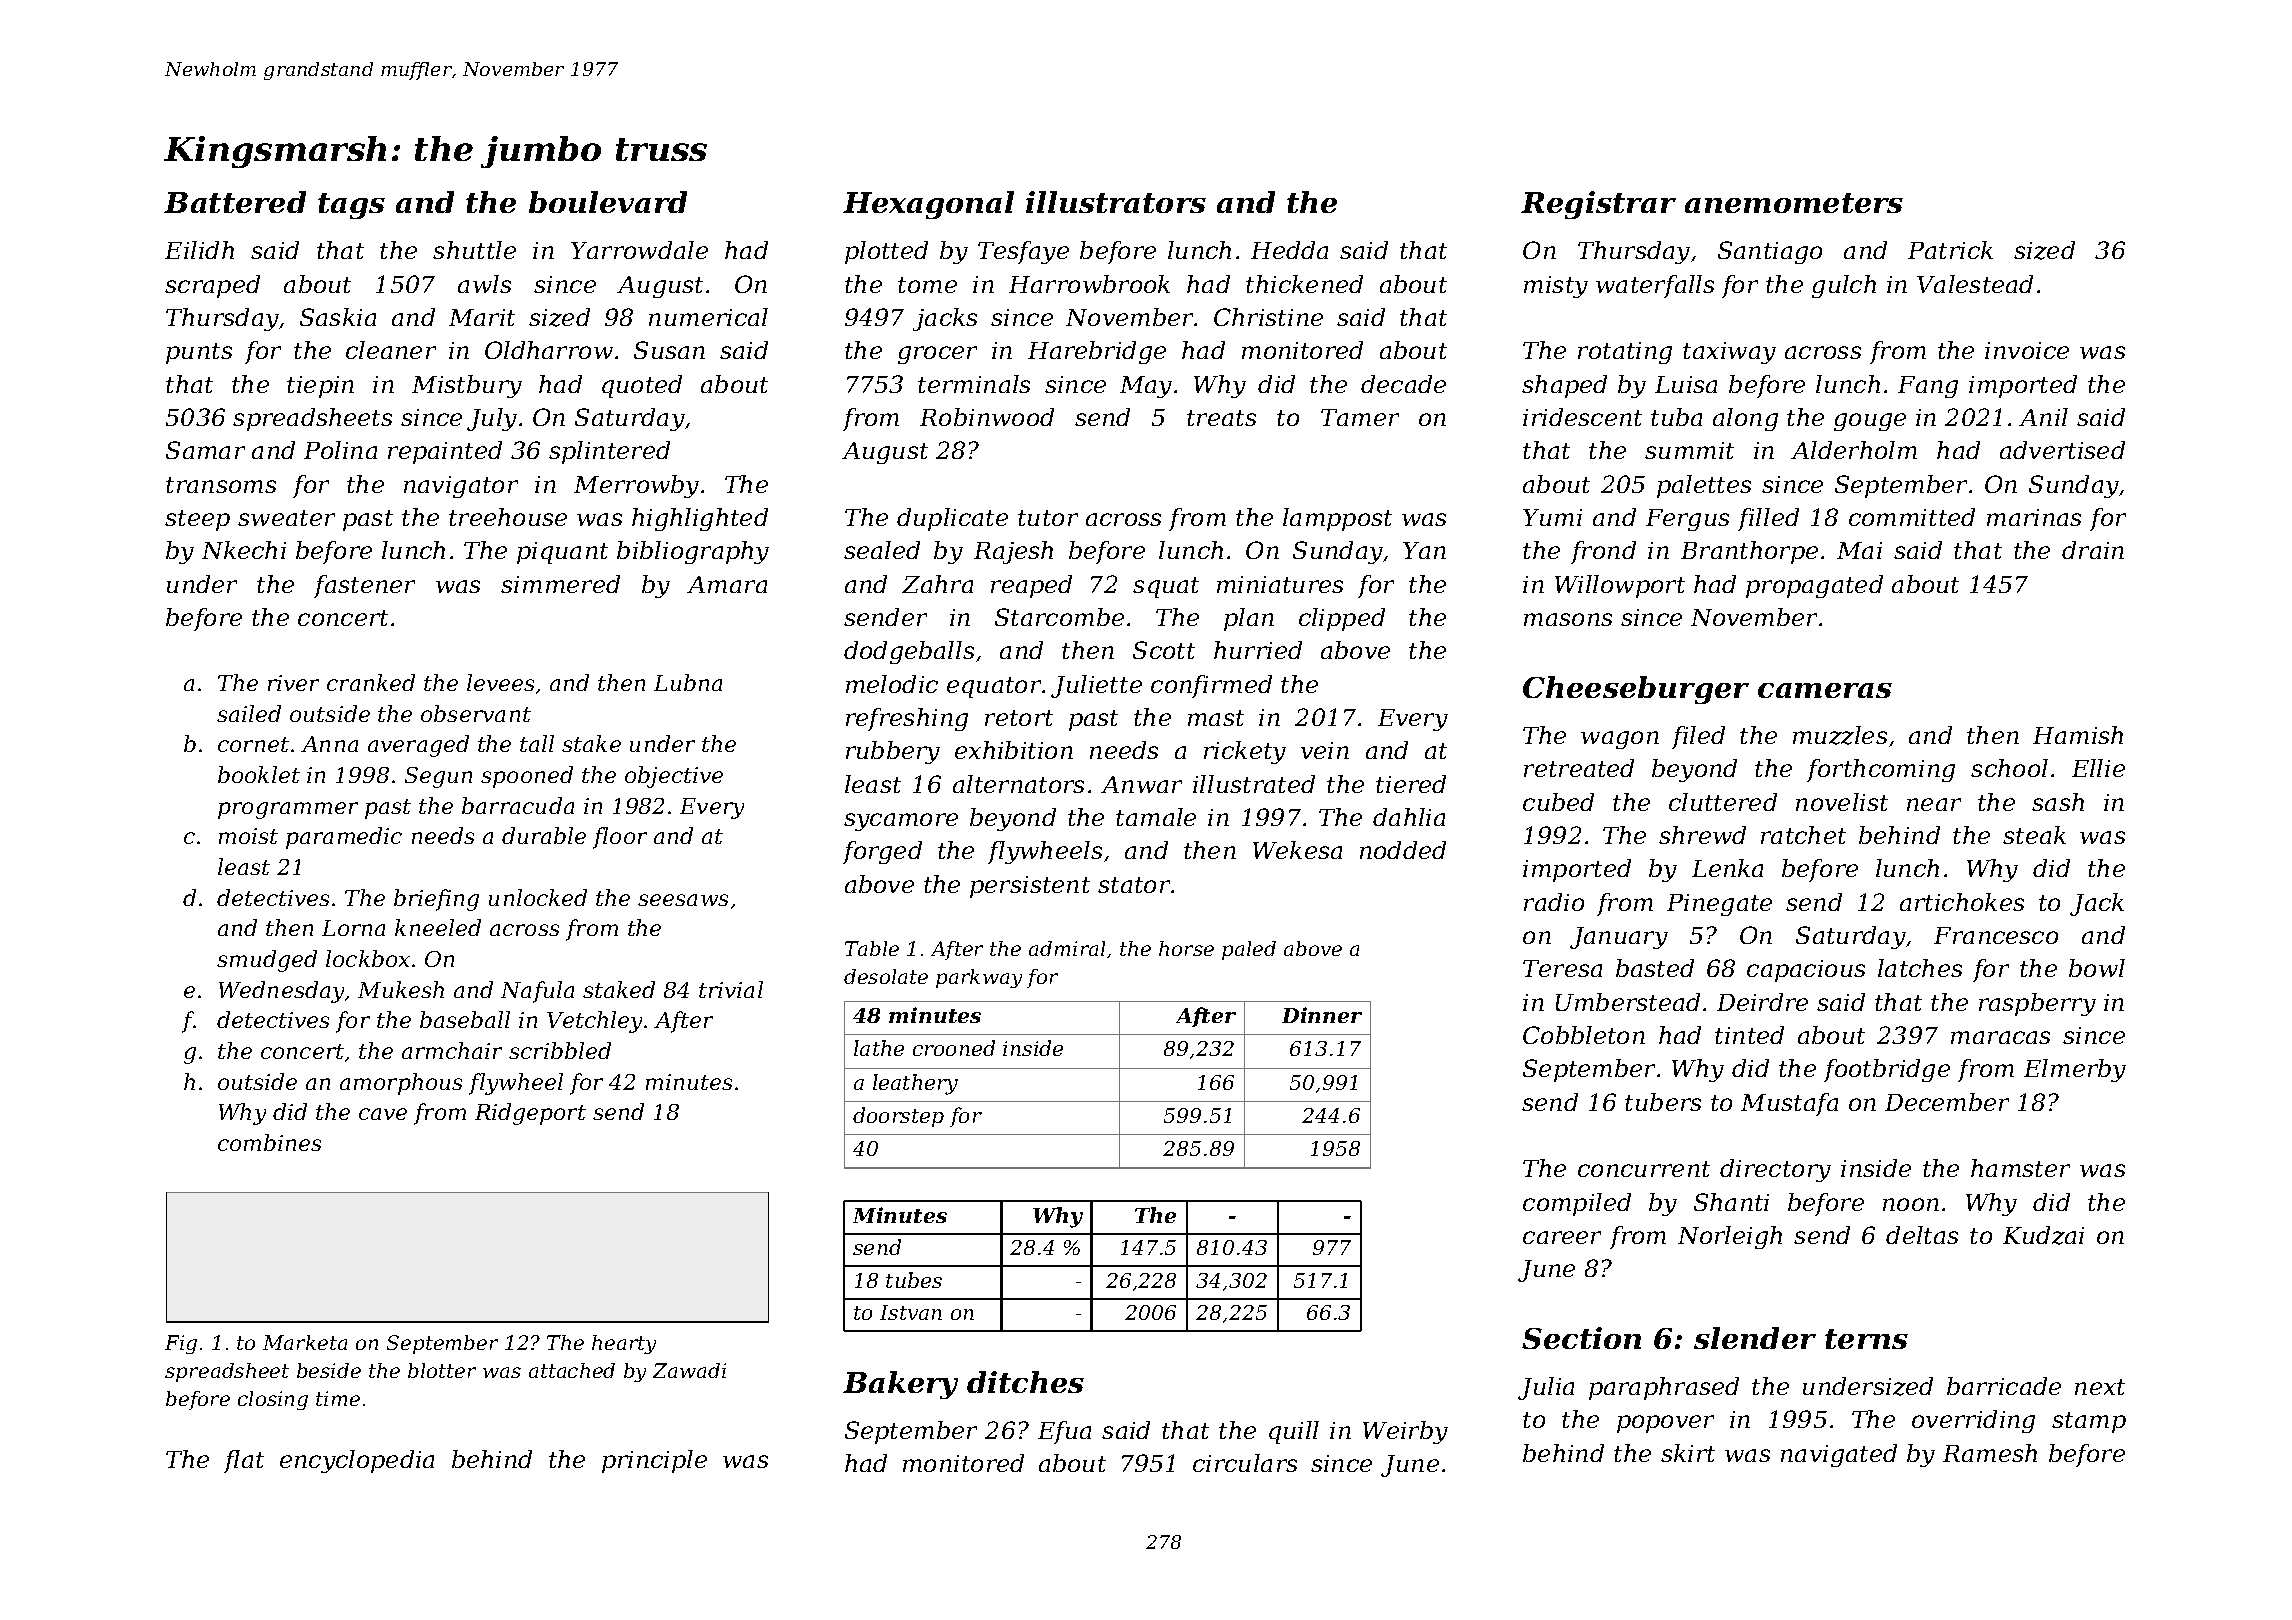  Describe the element at coordinates (1558, 802) in the document. I see `cubed` at that location.
